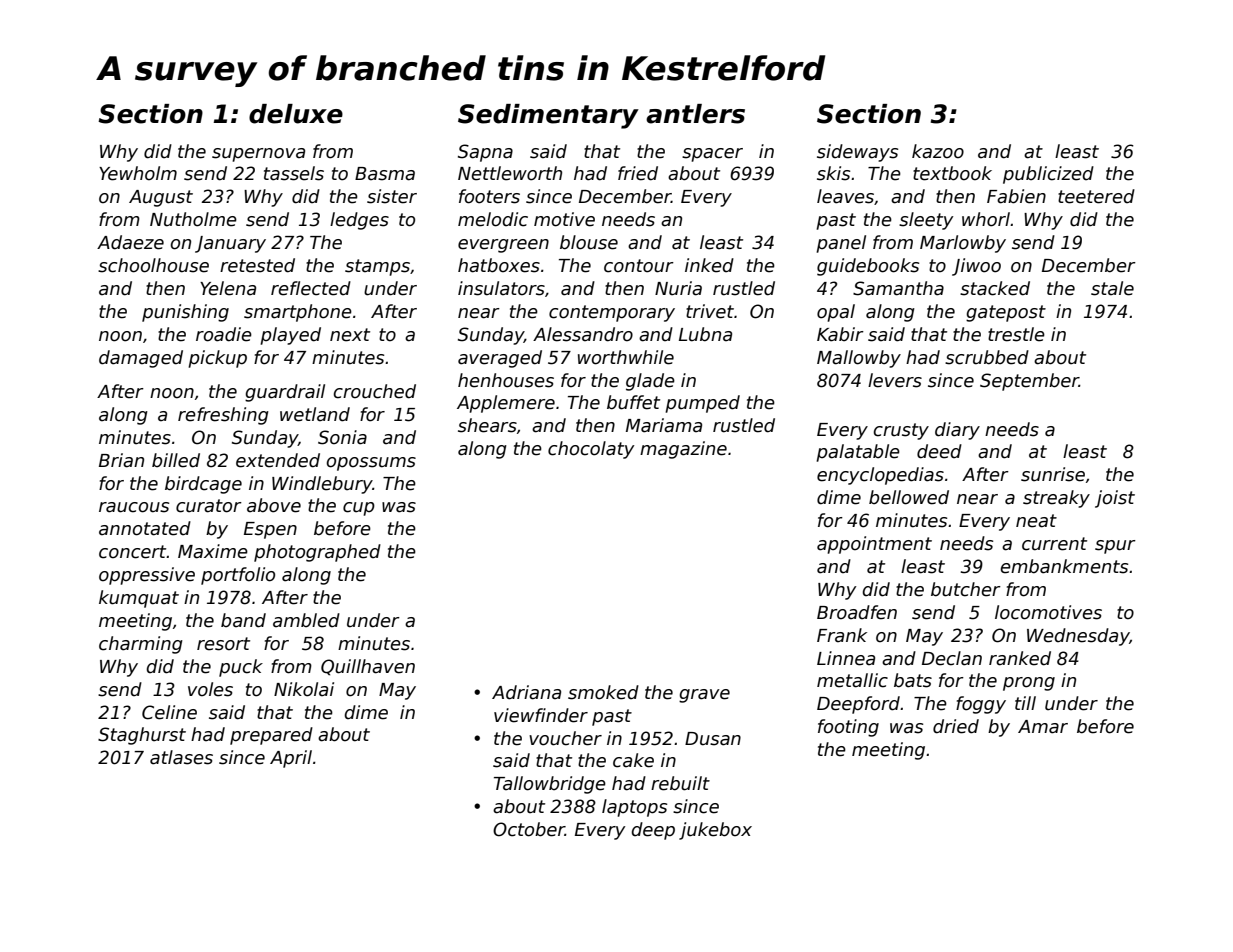  I want to click on sideways, so click(857, 153).
